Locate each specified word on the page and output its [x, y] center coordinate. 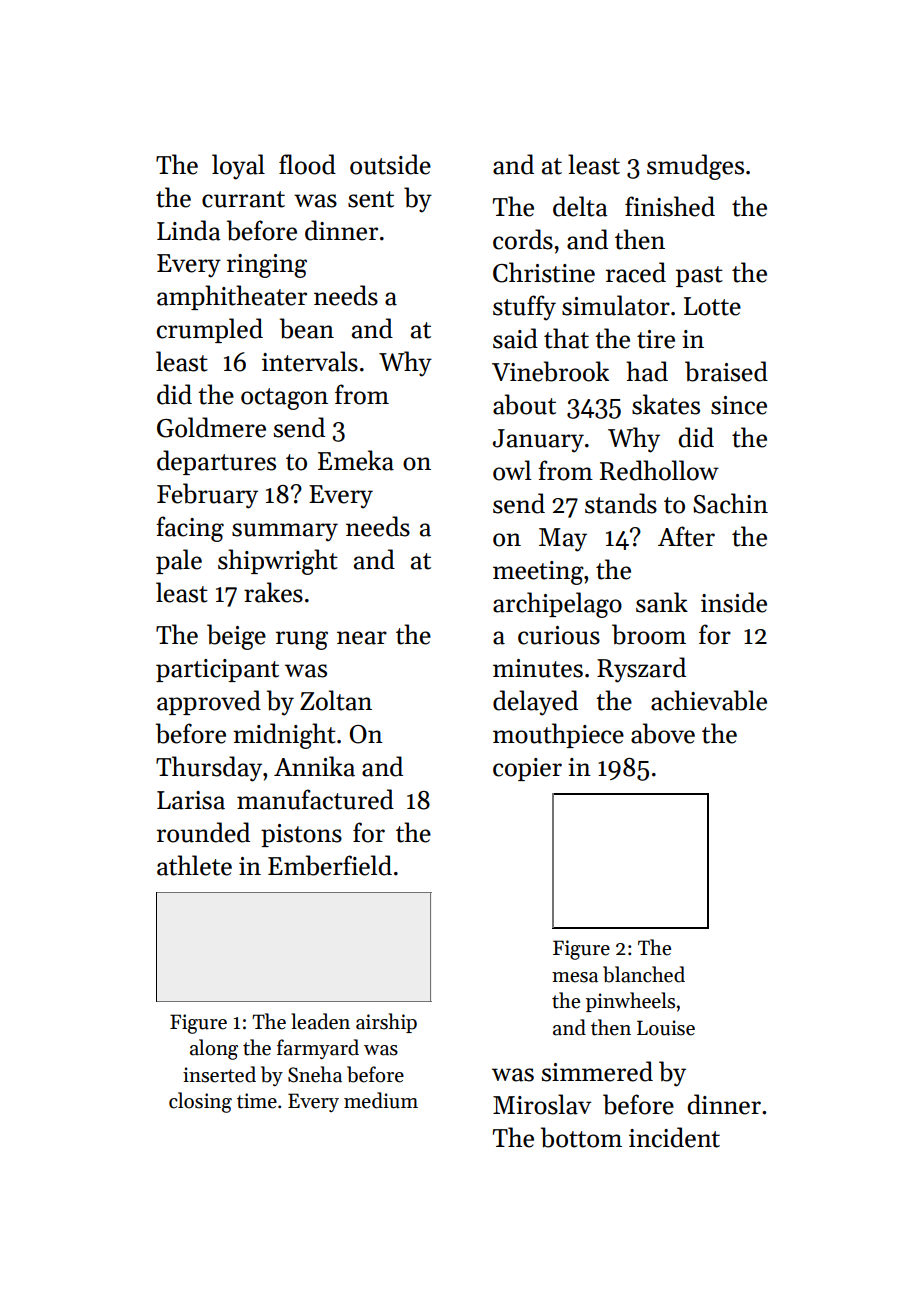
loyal [238, 167]
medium [381, 1100]
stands [621, 503]
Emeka [356, 460]
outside [390, 164]
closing [200, 1102]
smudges [695, 167]
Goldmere [211, 427]
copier [527, 769]
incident [674, 1137]
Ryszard [641, 670]
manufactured [315, 799]
